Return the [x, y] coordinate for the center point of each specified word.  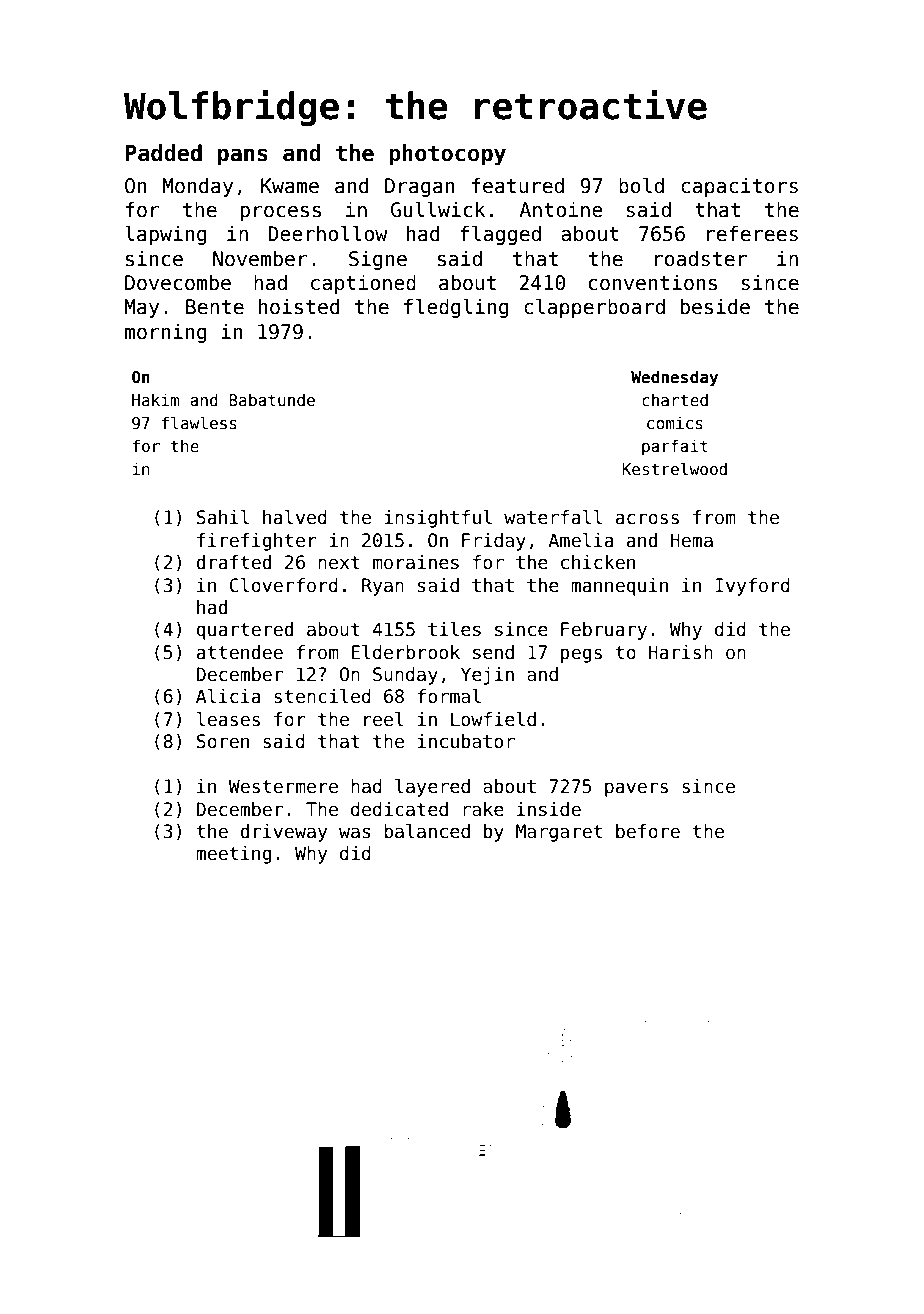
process [280, 213]
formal [449, 696]
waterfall [553, 517]
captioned [363, 284]
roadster [701, 258]
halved [295, 517]
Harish [681, 652]
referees [752, 233]
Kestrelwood [674, 469]
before [648, 831]
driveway [283, 833]
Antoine [560, 209]
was [355, 833]
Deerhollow [328, 233]
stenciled [322, 696]
